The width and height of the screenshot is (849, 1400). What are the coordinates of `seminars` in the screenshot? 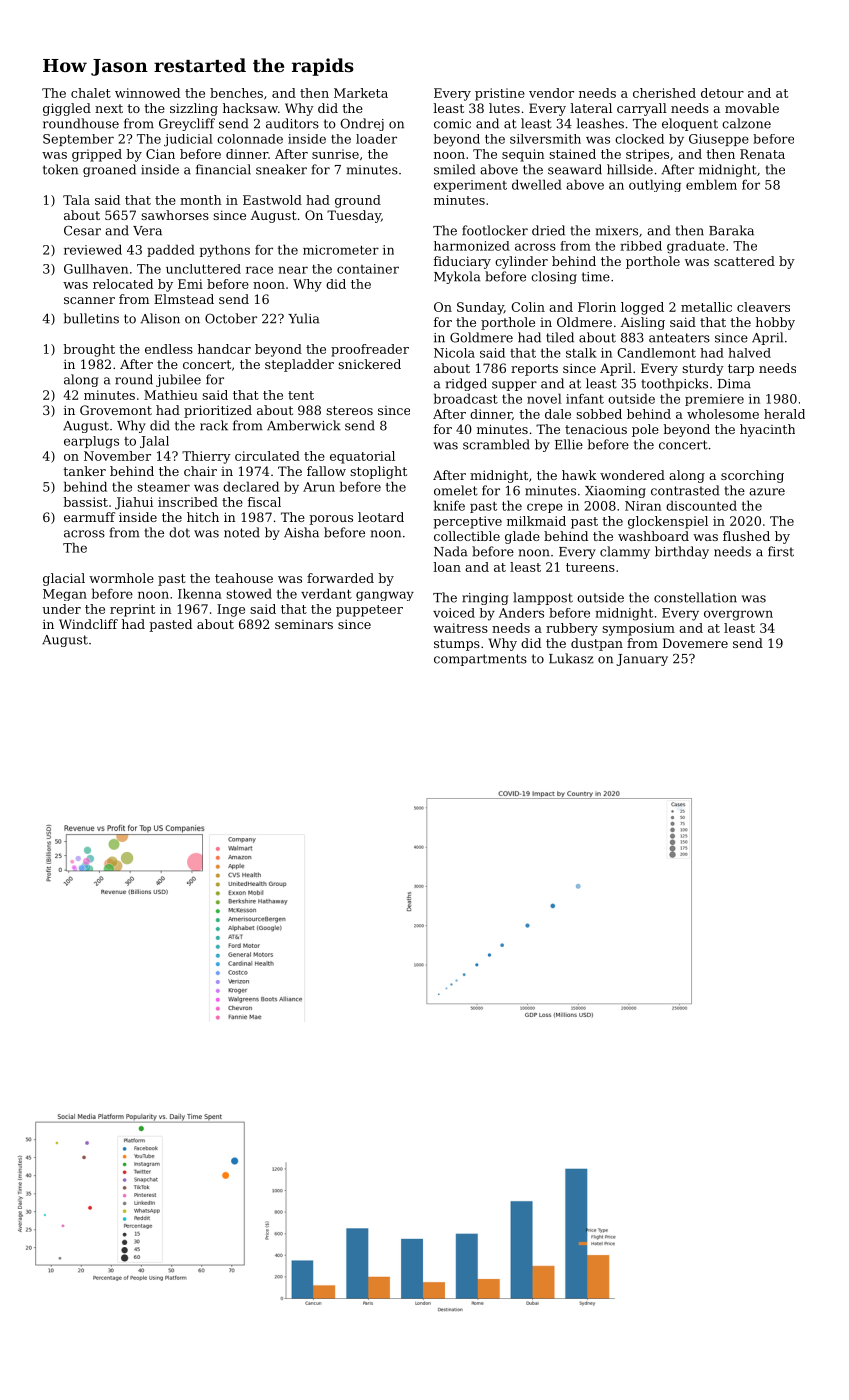 It's located at (304, 624).
